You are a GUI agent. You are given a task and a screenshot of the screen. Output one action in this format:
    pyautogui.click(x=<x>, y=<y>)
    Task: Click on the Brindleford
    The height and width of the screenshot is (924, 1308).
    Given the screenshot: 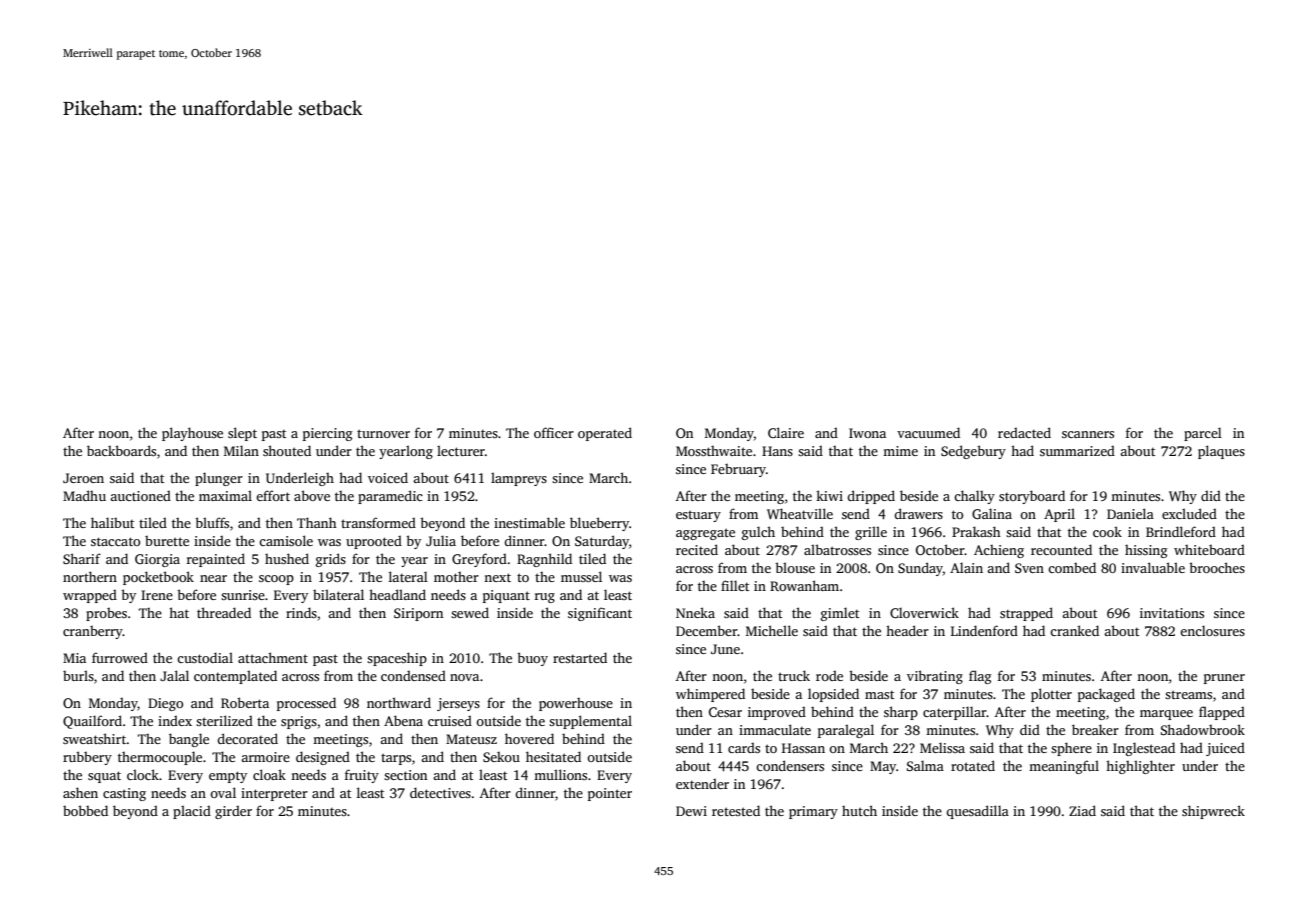 What is the action you would take?
    pyautogui.click(x=1181, y=531)
